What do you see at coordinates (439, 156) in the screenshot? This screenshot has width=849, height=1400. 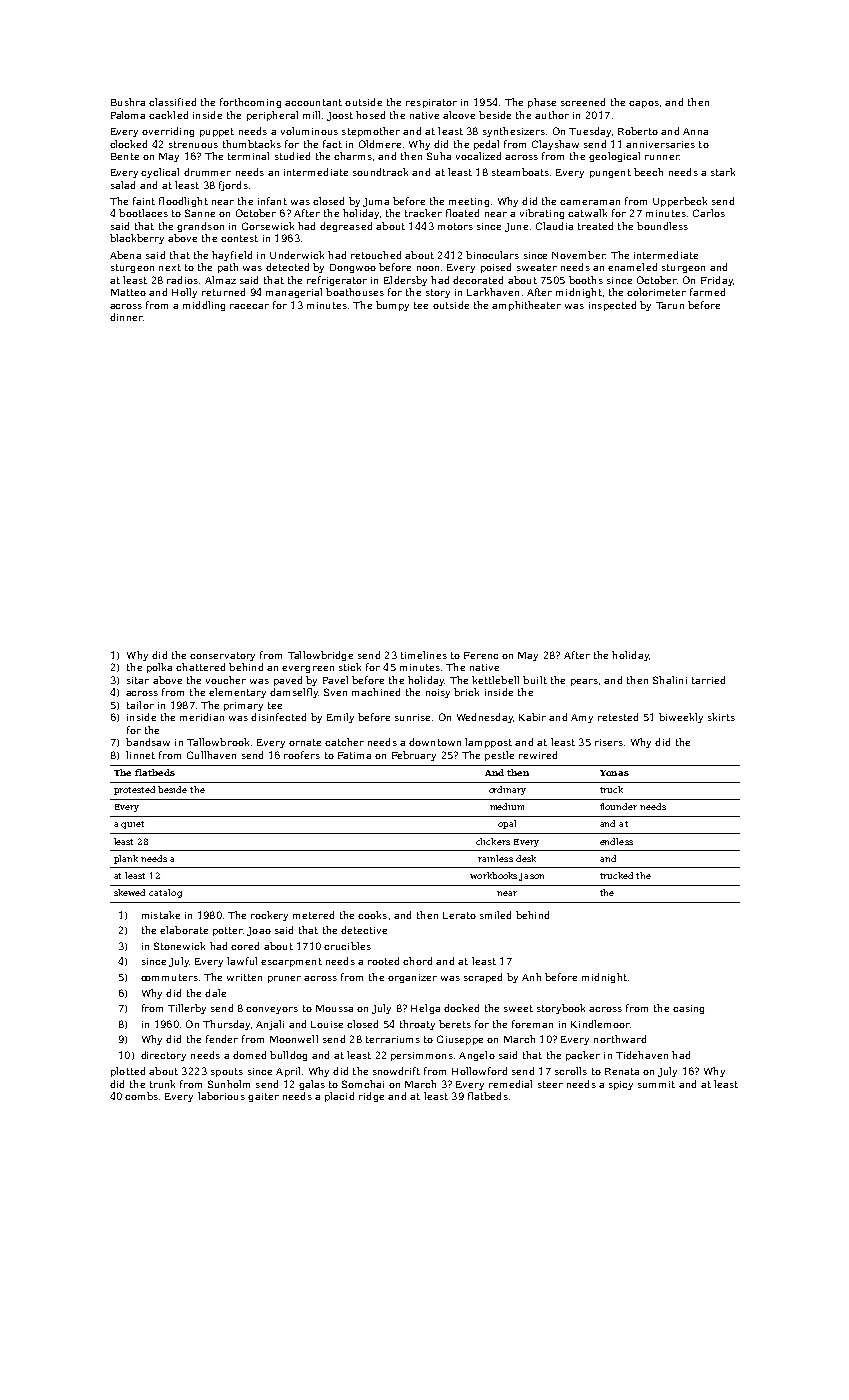 I see `Suha` at bounding box center [439, 156].
